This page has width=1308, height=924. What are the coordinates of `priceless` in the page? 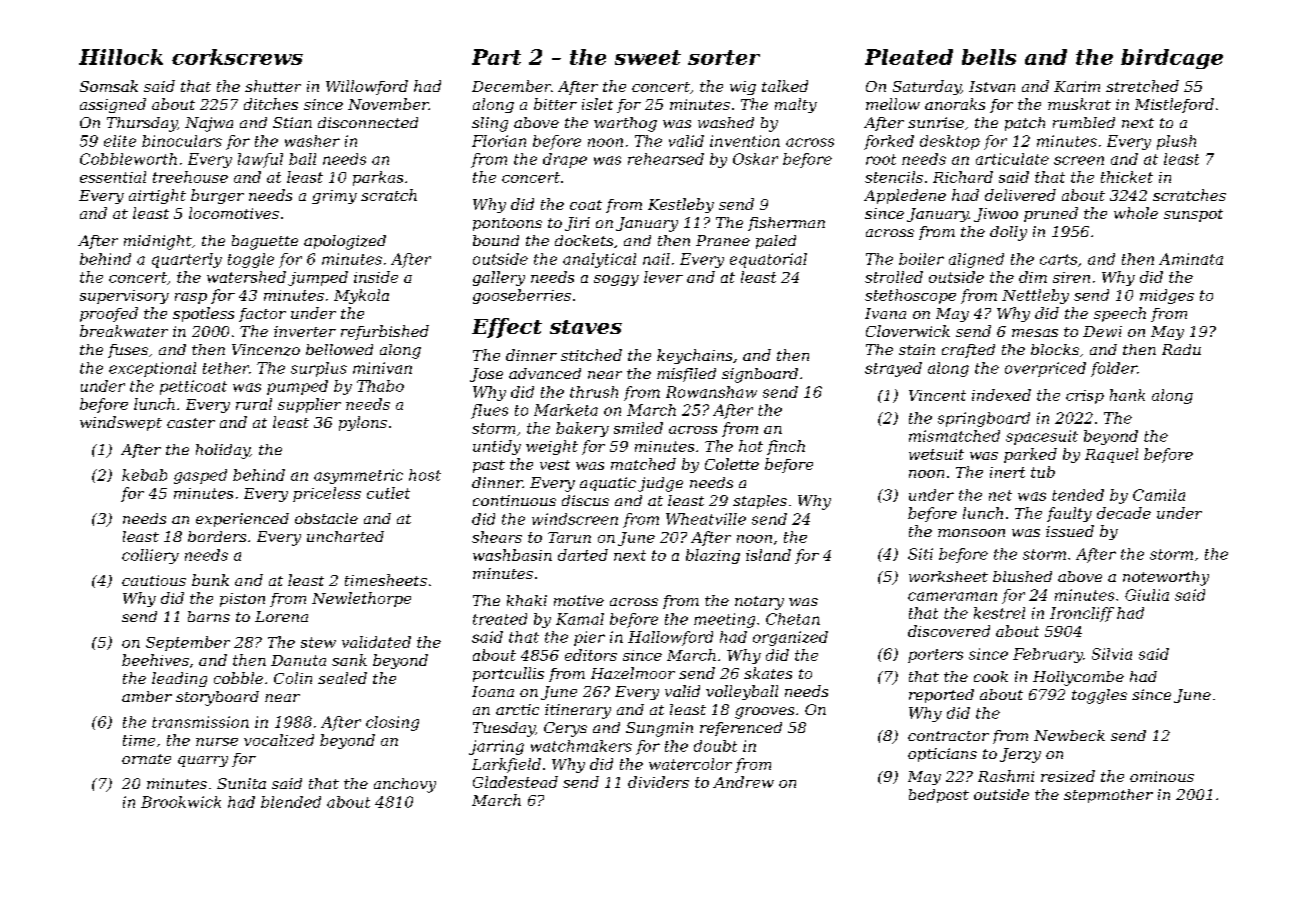 It's located at (327, 494).
